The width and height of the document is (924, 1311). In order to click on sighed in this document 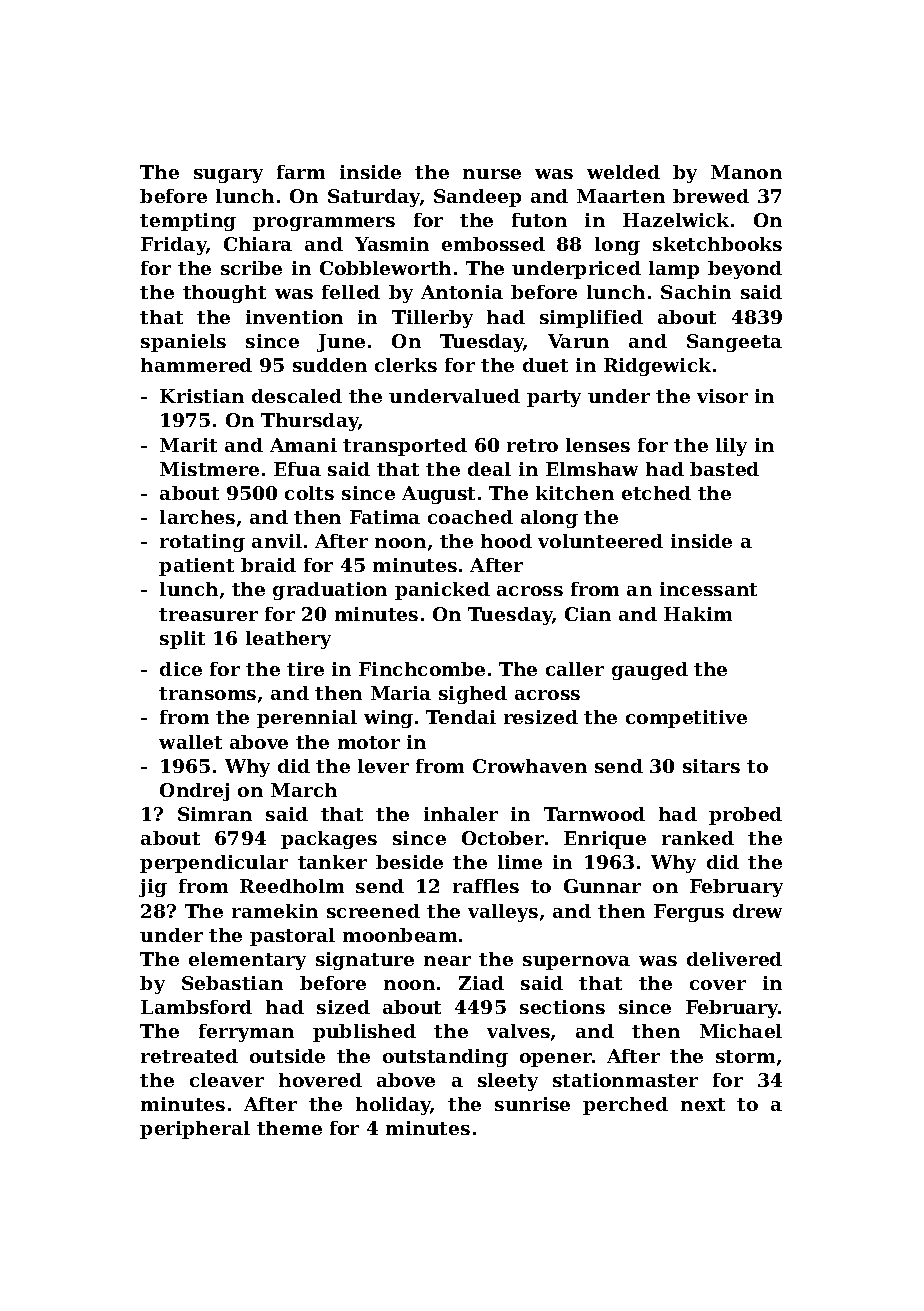, I will do `click(473, 695)`.
